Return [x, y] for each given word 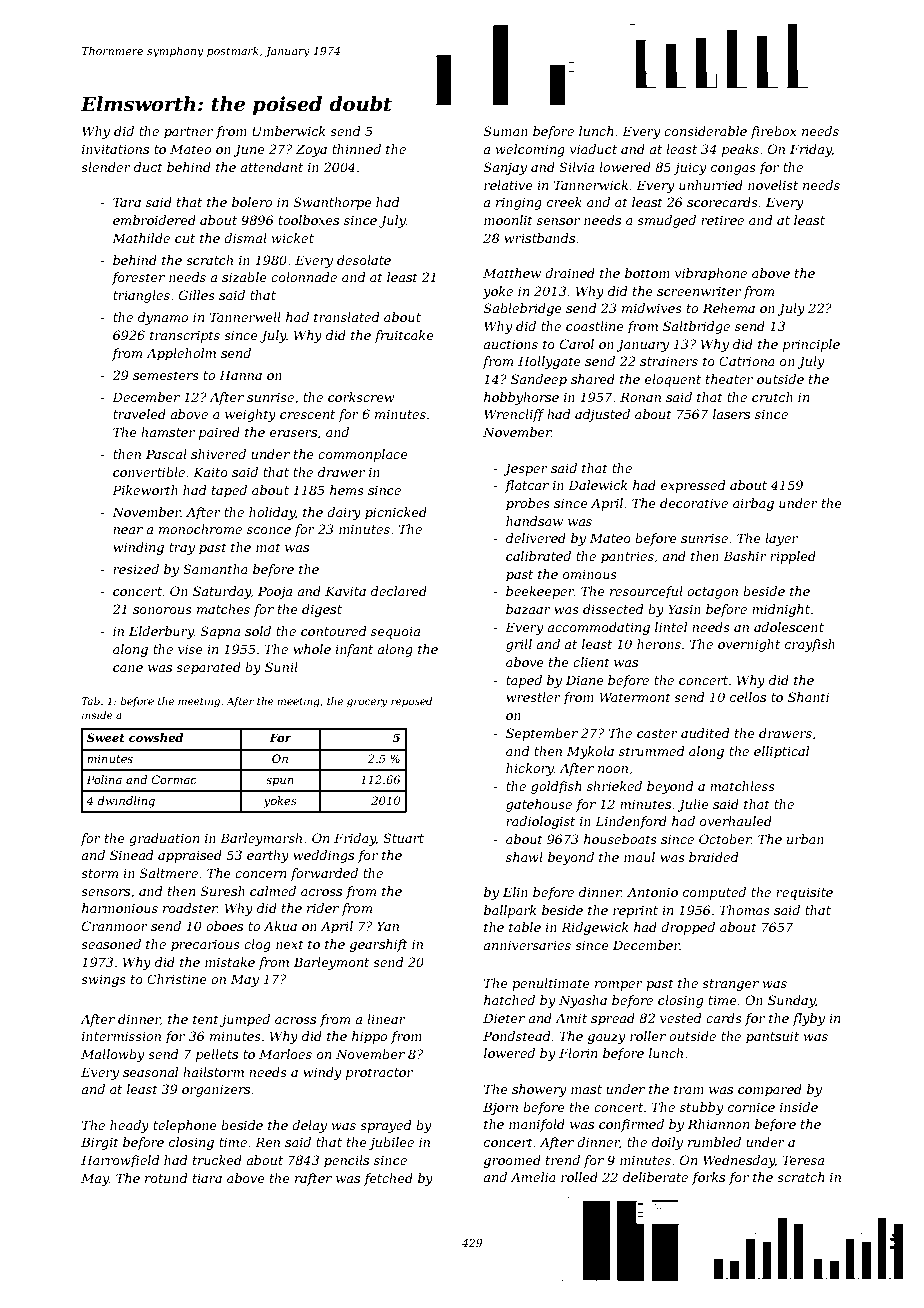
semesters [166, 375]
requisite [804, 893]
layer [781, 539]
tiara [207, 1178]
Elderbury [161, 632]
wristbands [539, 238]
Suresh [223, 891]
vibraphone [711, 274]
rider [323, 908]
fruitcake [404, 336]
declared [399, 591]
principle [811, 345]
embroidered [154, 220]
